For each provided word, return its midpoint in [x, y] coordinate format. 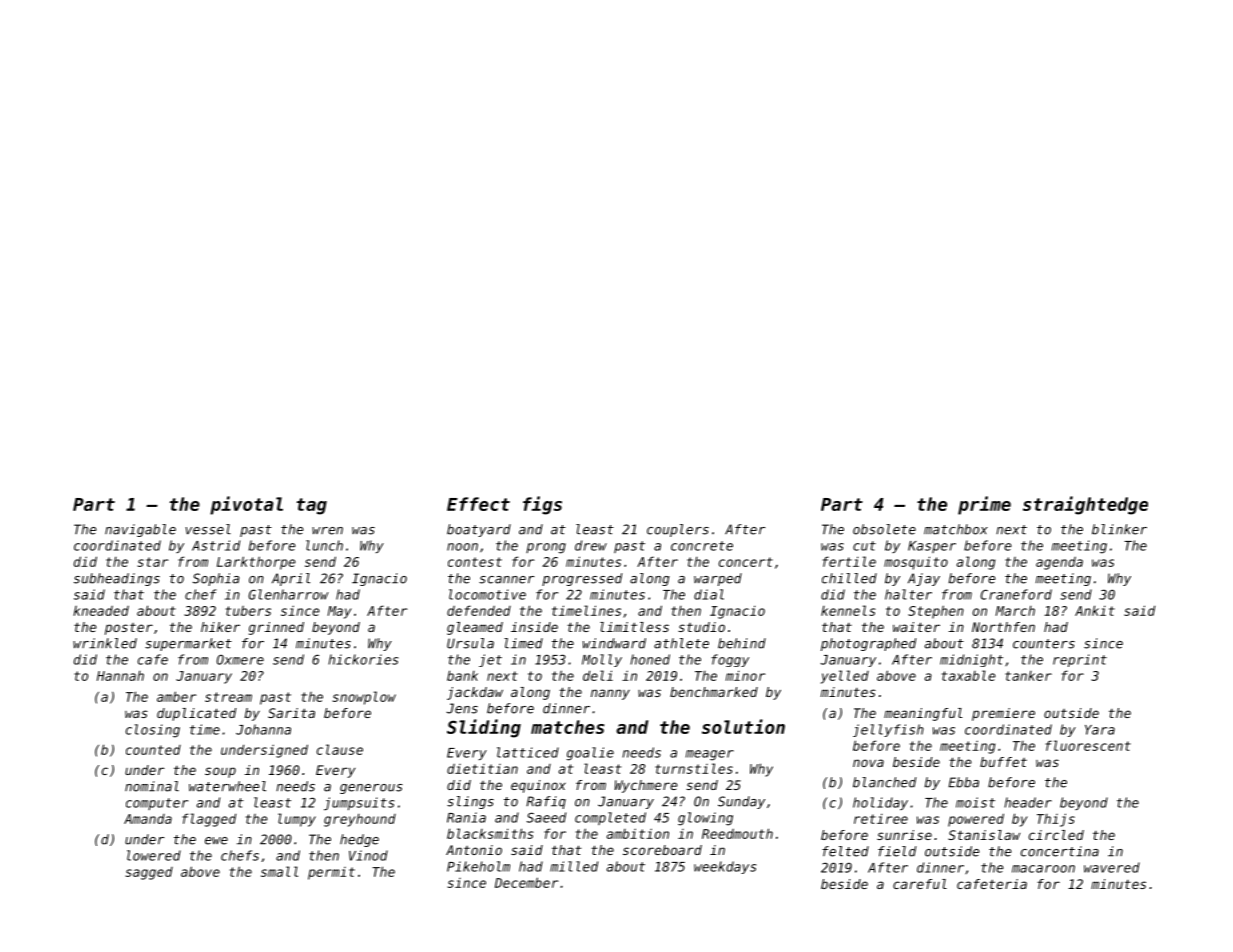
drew [591, 545]
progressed [582, 579]
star [152, 562]
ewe [216, 841]
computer [157, 804]
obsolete [884, 529]
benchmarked [714, 692]
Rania [466, 817]
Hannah [120, 676]
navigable [140, 530]
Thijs [1056, 820]
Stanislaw [984, 835]
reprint [1080, 660]
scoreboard [662, 850]
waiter [916, 627]
